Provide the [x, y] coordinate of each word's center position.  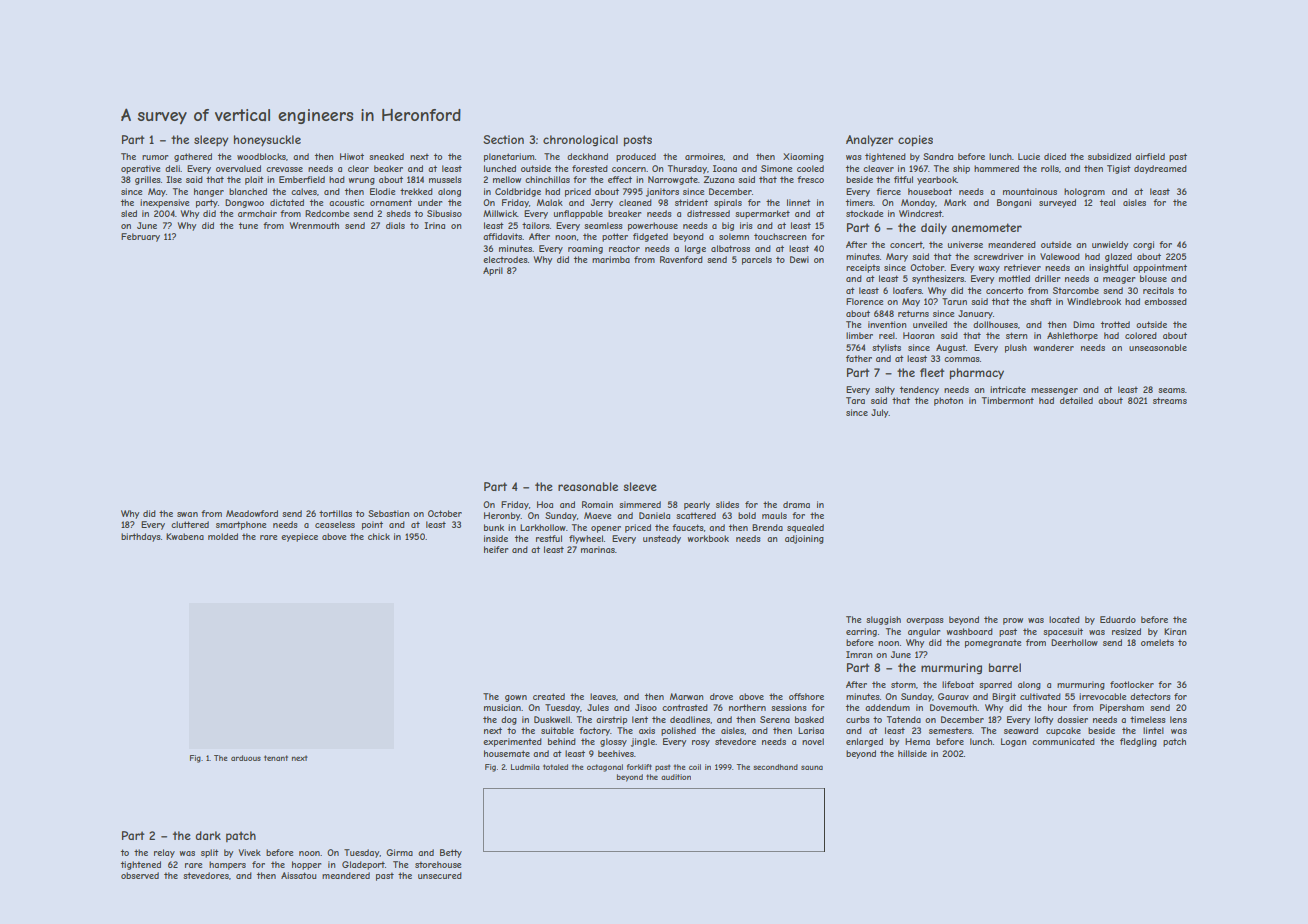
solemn [734, 236]
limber [859, 335]
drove [721, 696]
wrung [361, 181]
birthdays [141, 537]
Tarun [954, 301]
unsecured [440, 875]
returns [913, 313]
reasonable [588, 486]
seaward [1021, 730]
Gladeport [363, 865]
